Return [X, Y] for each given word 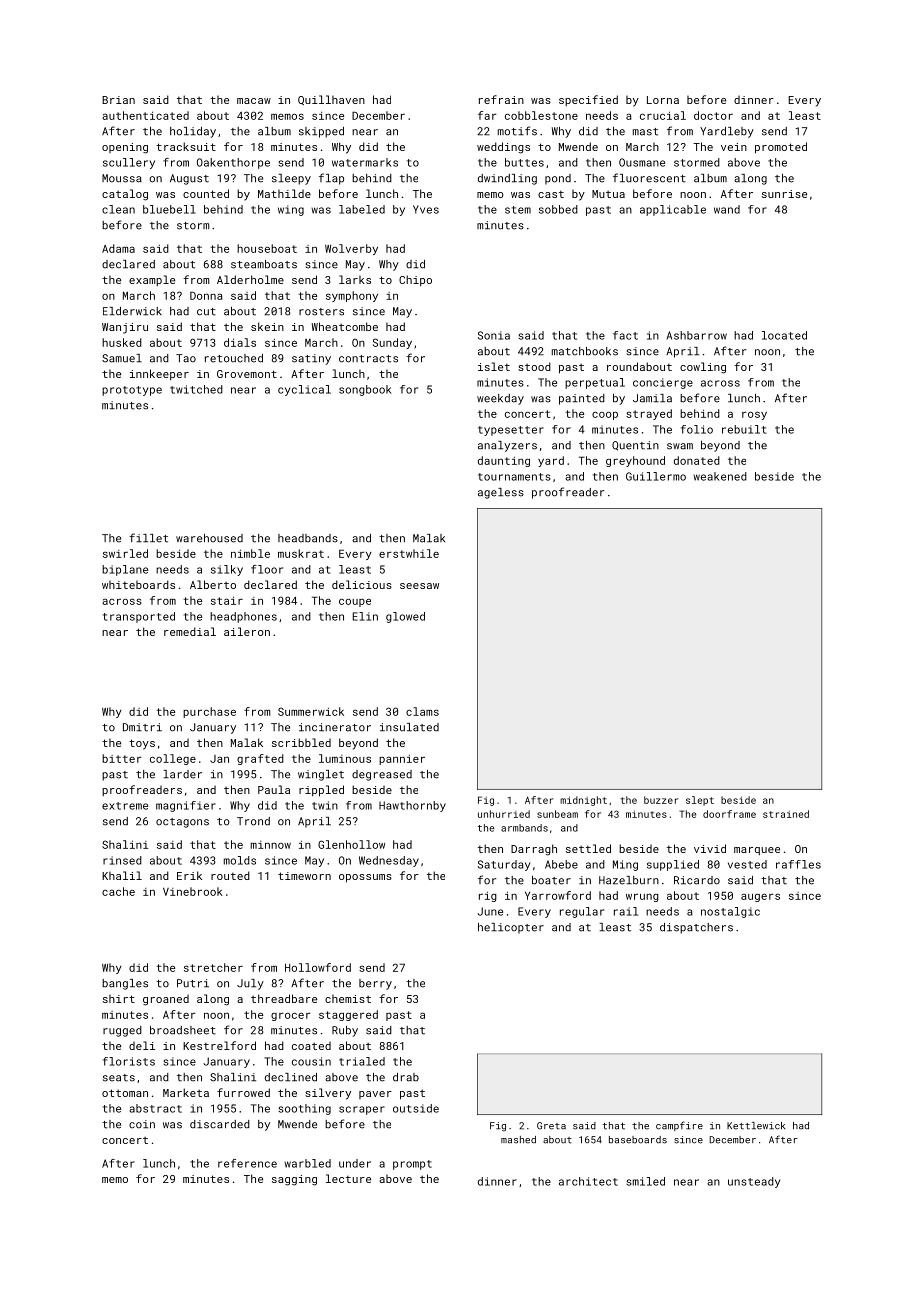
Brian [118, 100]
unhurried [504, 814]
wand [727, 209]
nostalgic [730, 912]
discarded [220, 1124]
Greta [551, 1126]
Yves [426, 209]
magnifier [186, 806]
